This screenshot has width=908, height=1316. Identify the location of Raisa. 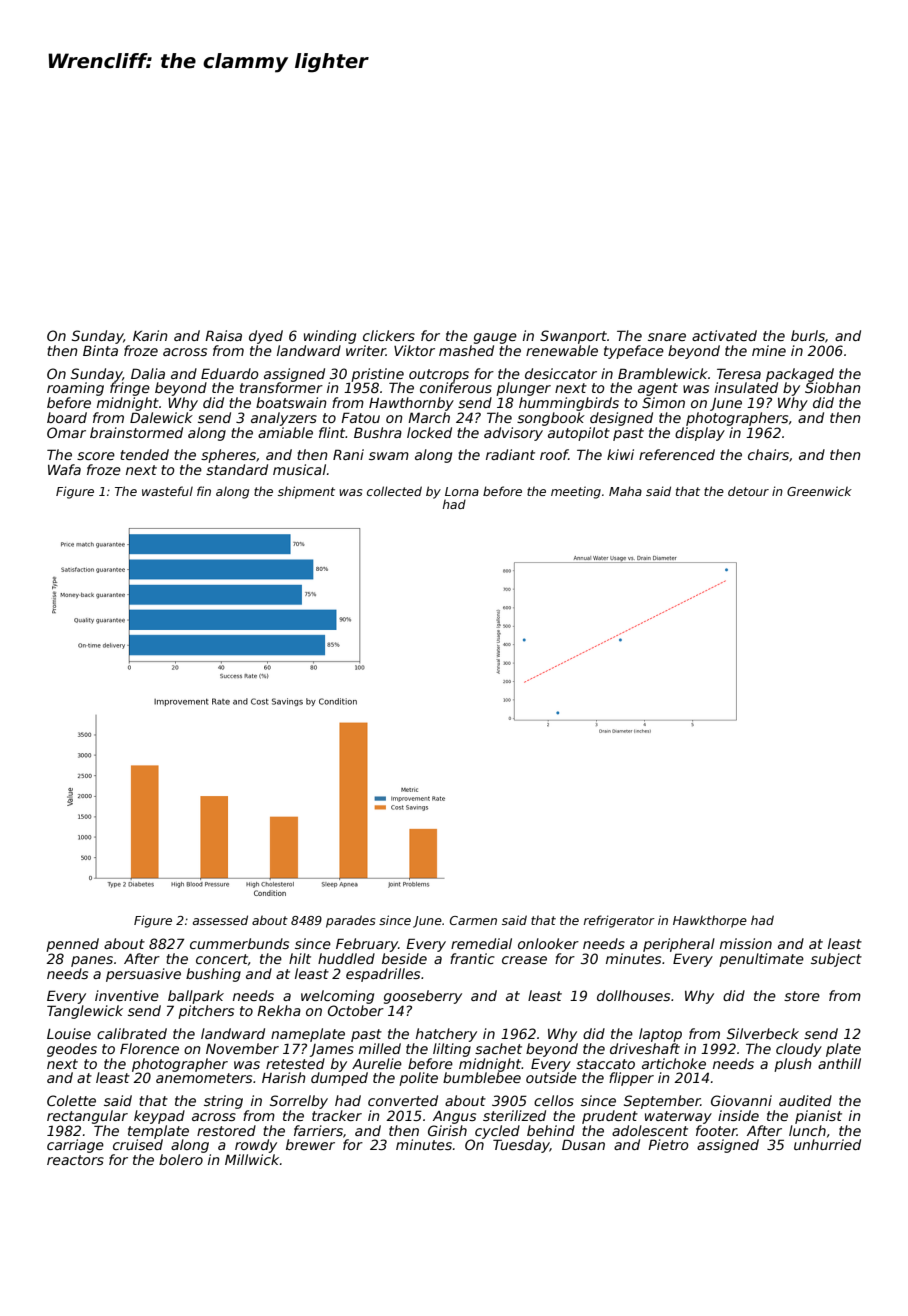
(223, 335).
